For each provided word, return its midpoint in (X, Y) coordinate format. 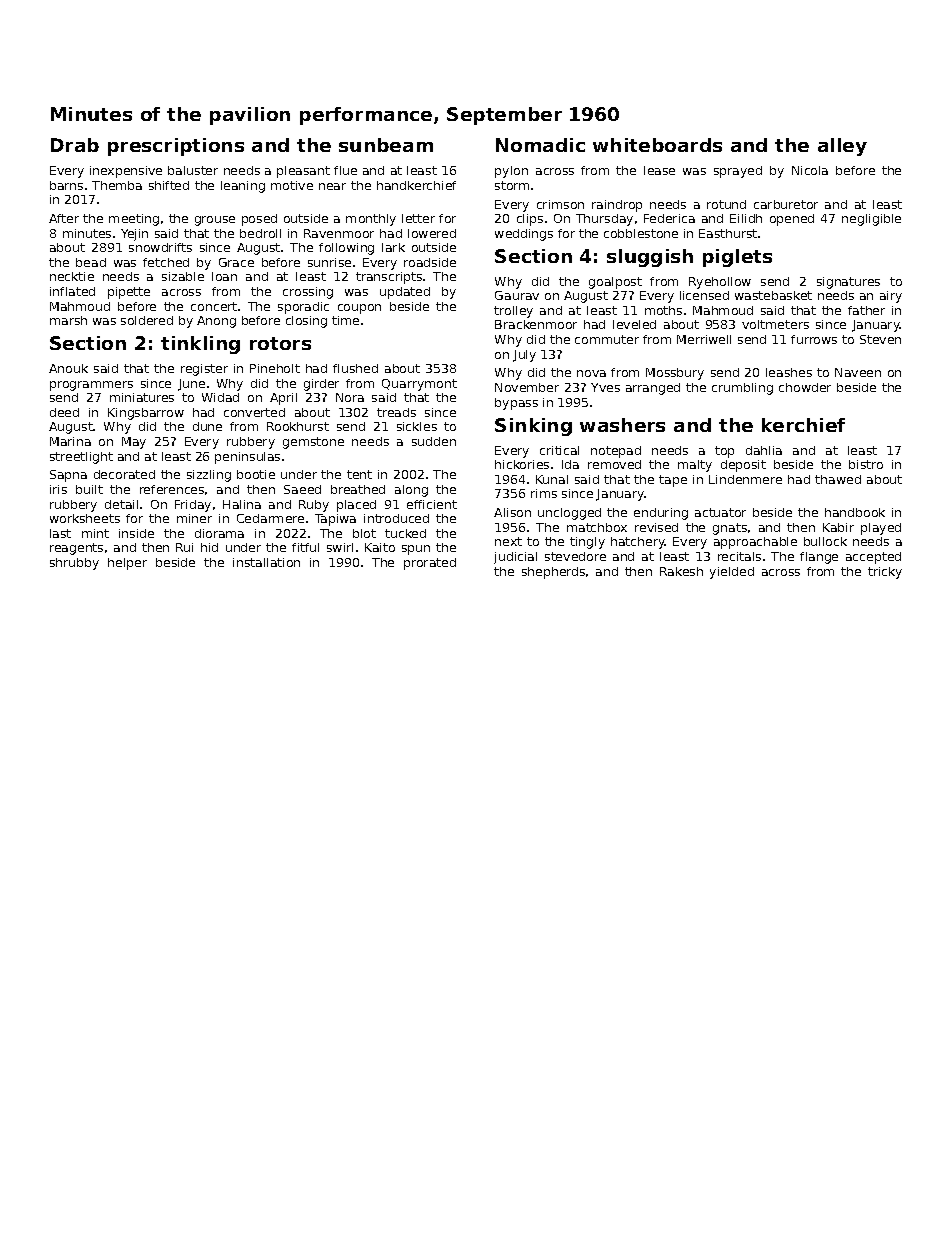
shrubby (74, 564)
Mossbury (675, 374)
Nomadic (540, 145)
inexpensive (126, 172)
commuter (607, 339)
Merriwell (704, 339)
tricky (885, 573)
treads (396, 412)
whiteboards (657, 145)
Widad (220, 397)
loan (224, 276)
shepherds (553, 573)
